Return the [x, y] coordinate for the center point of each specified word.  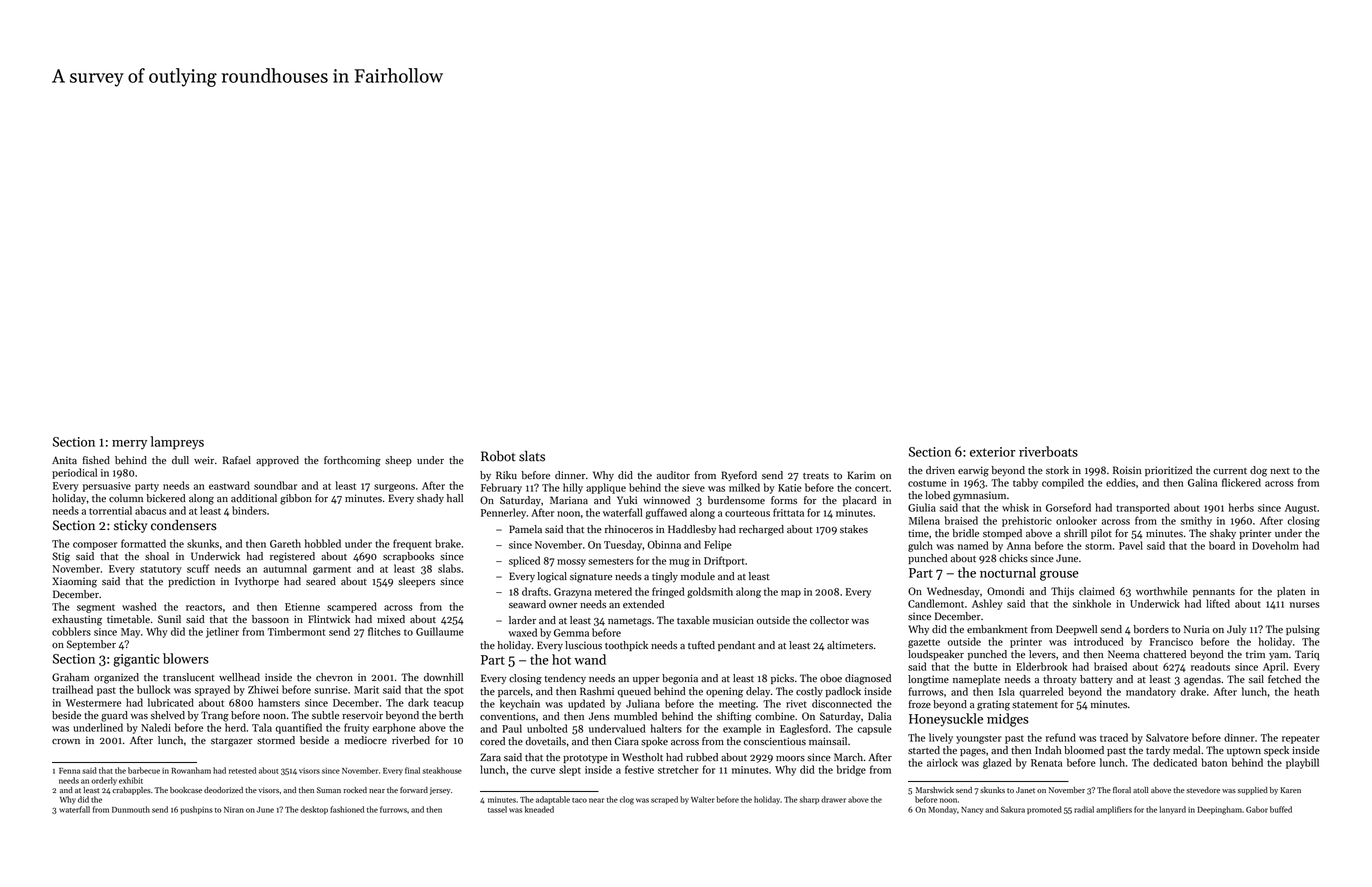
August [1301, 509]
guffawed [666, 513]
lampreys [177, 443]
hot [561, 659]
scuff [198, 568]
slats [532, 456]
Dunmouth [131, 809]
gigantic [136, 660]
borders [1151, 629]
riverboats [1048, 451]
